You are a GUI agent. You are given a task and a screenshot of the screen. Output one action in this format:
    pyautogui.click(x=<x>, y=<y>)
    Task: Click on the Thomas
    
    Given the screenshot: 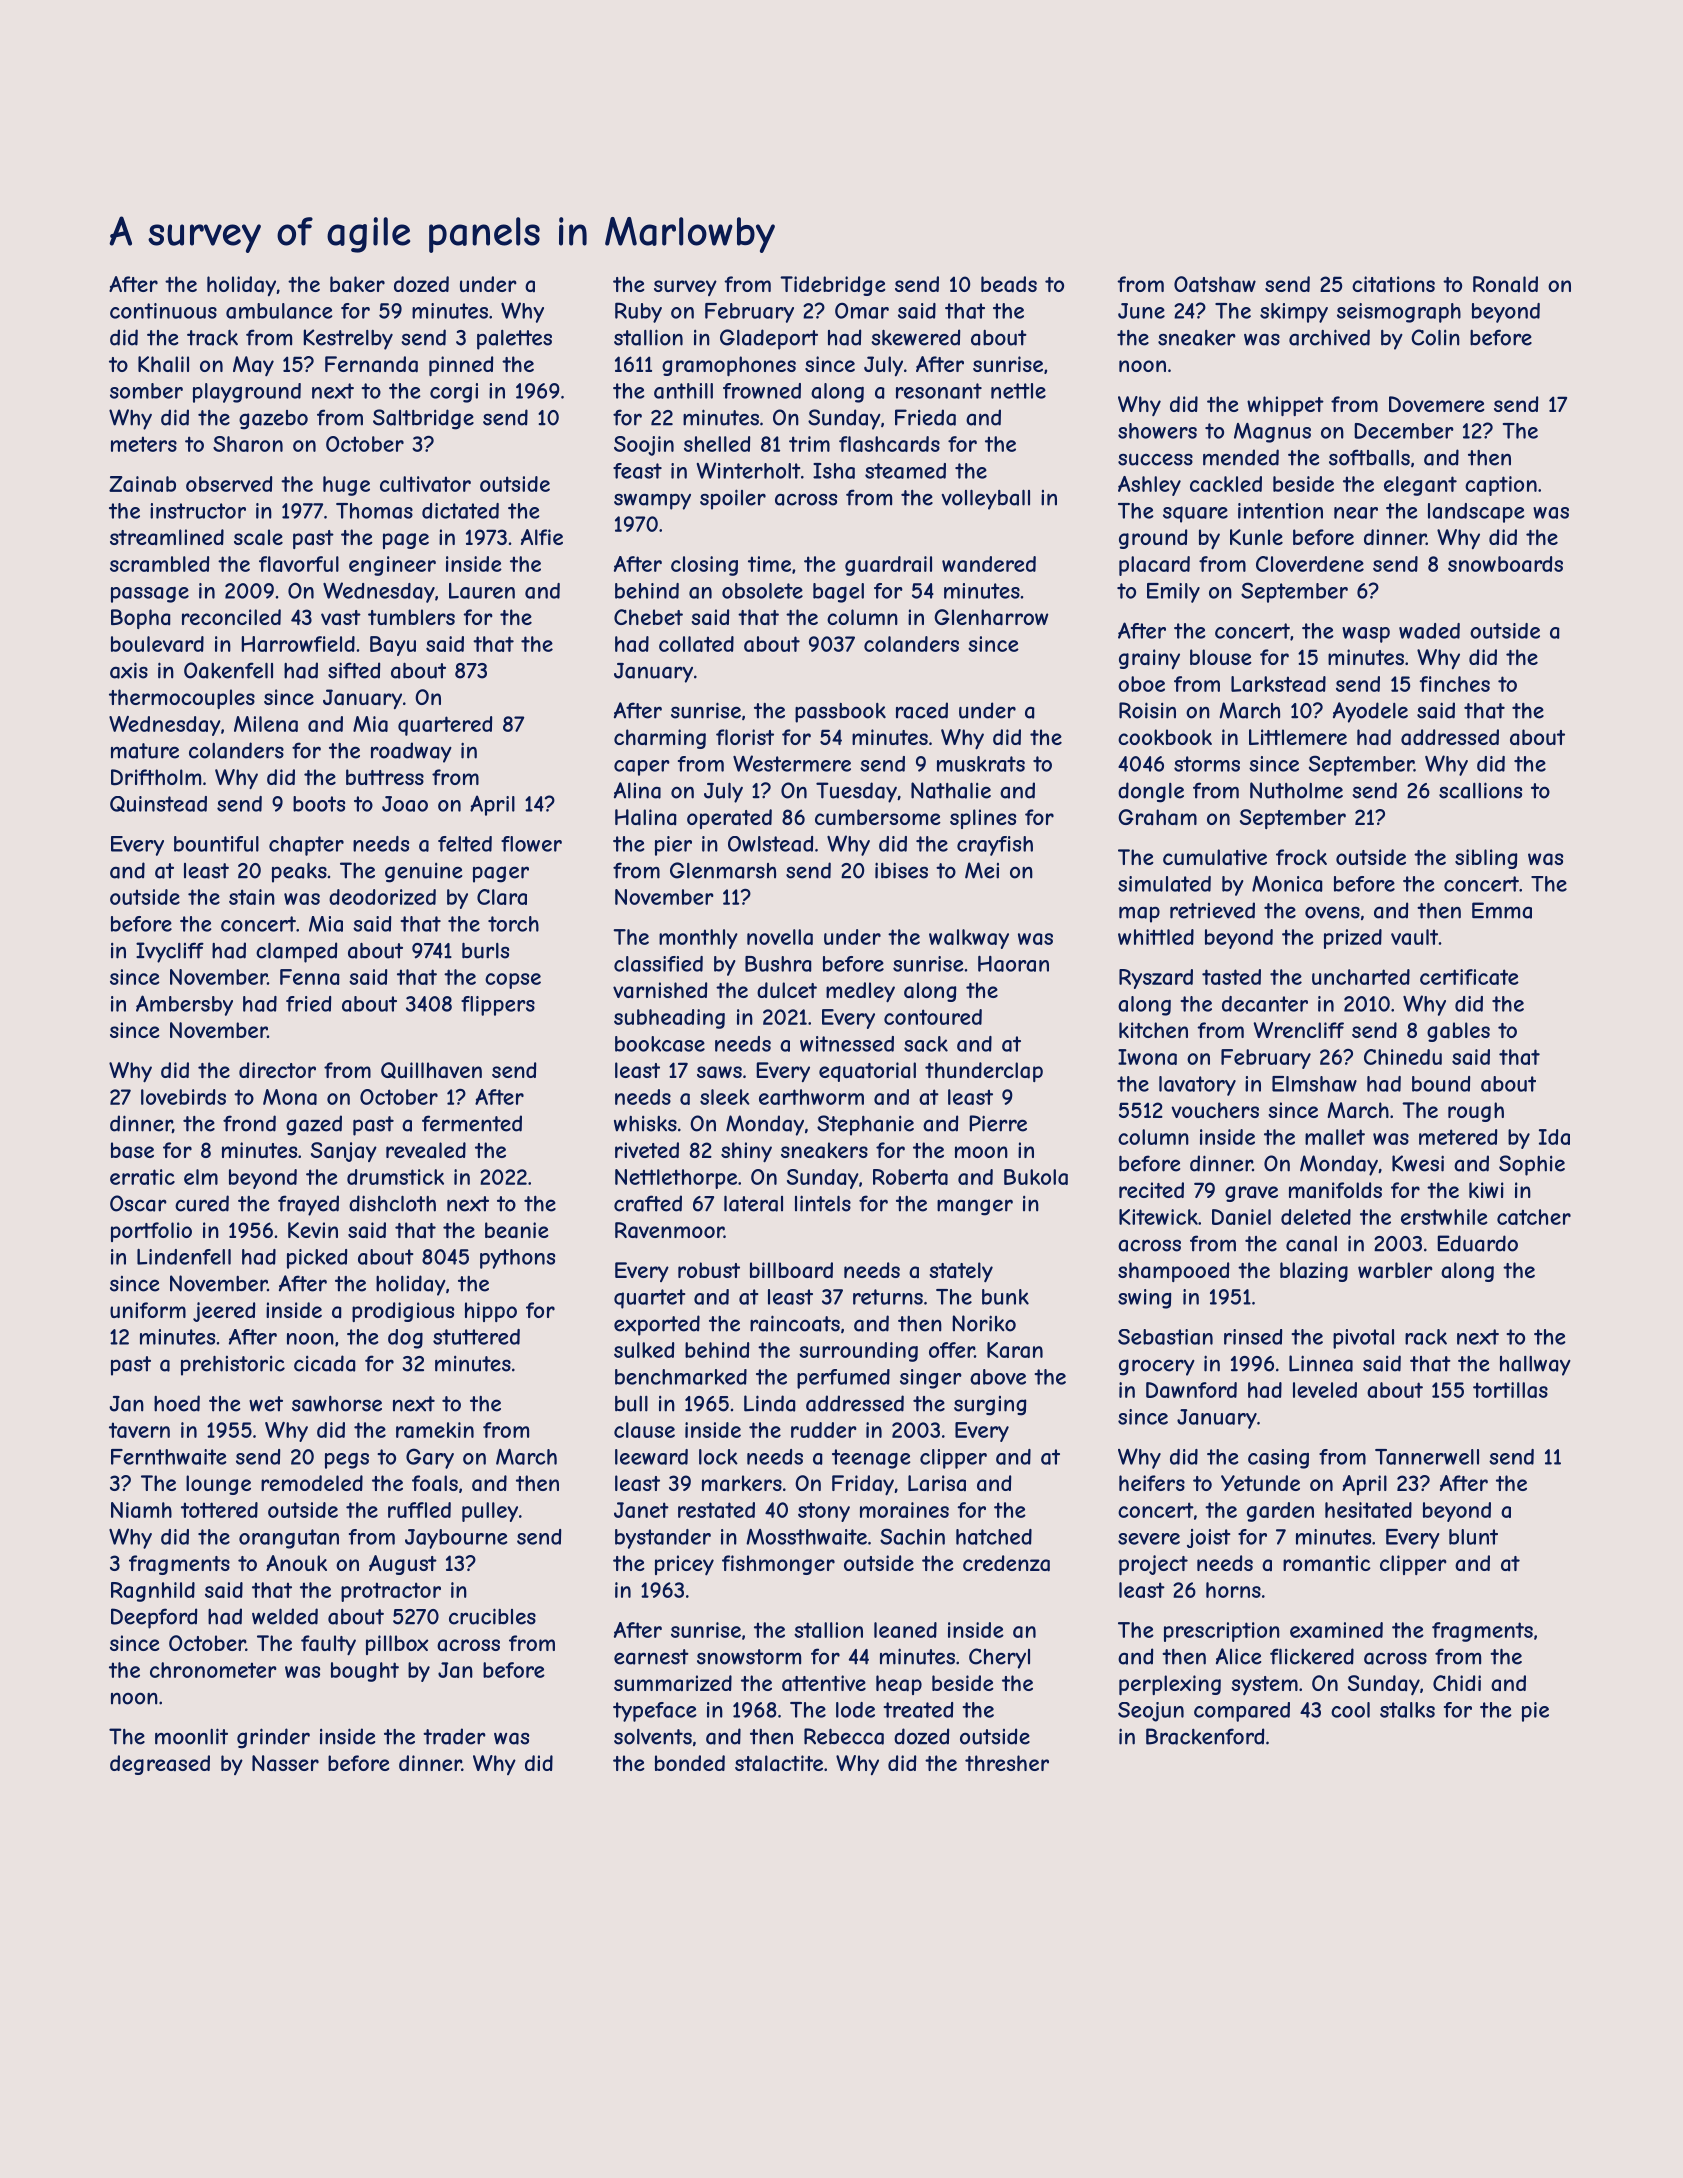 What is the action you would take?
    pyautogui.click(x=374, y=511)
